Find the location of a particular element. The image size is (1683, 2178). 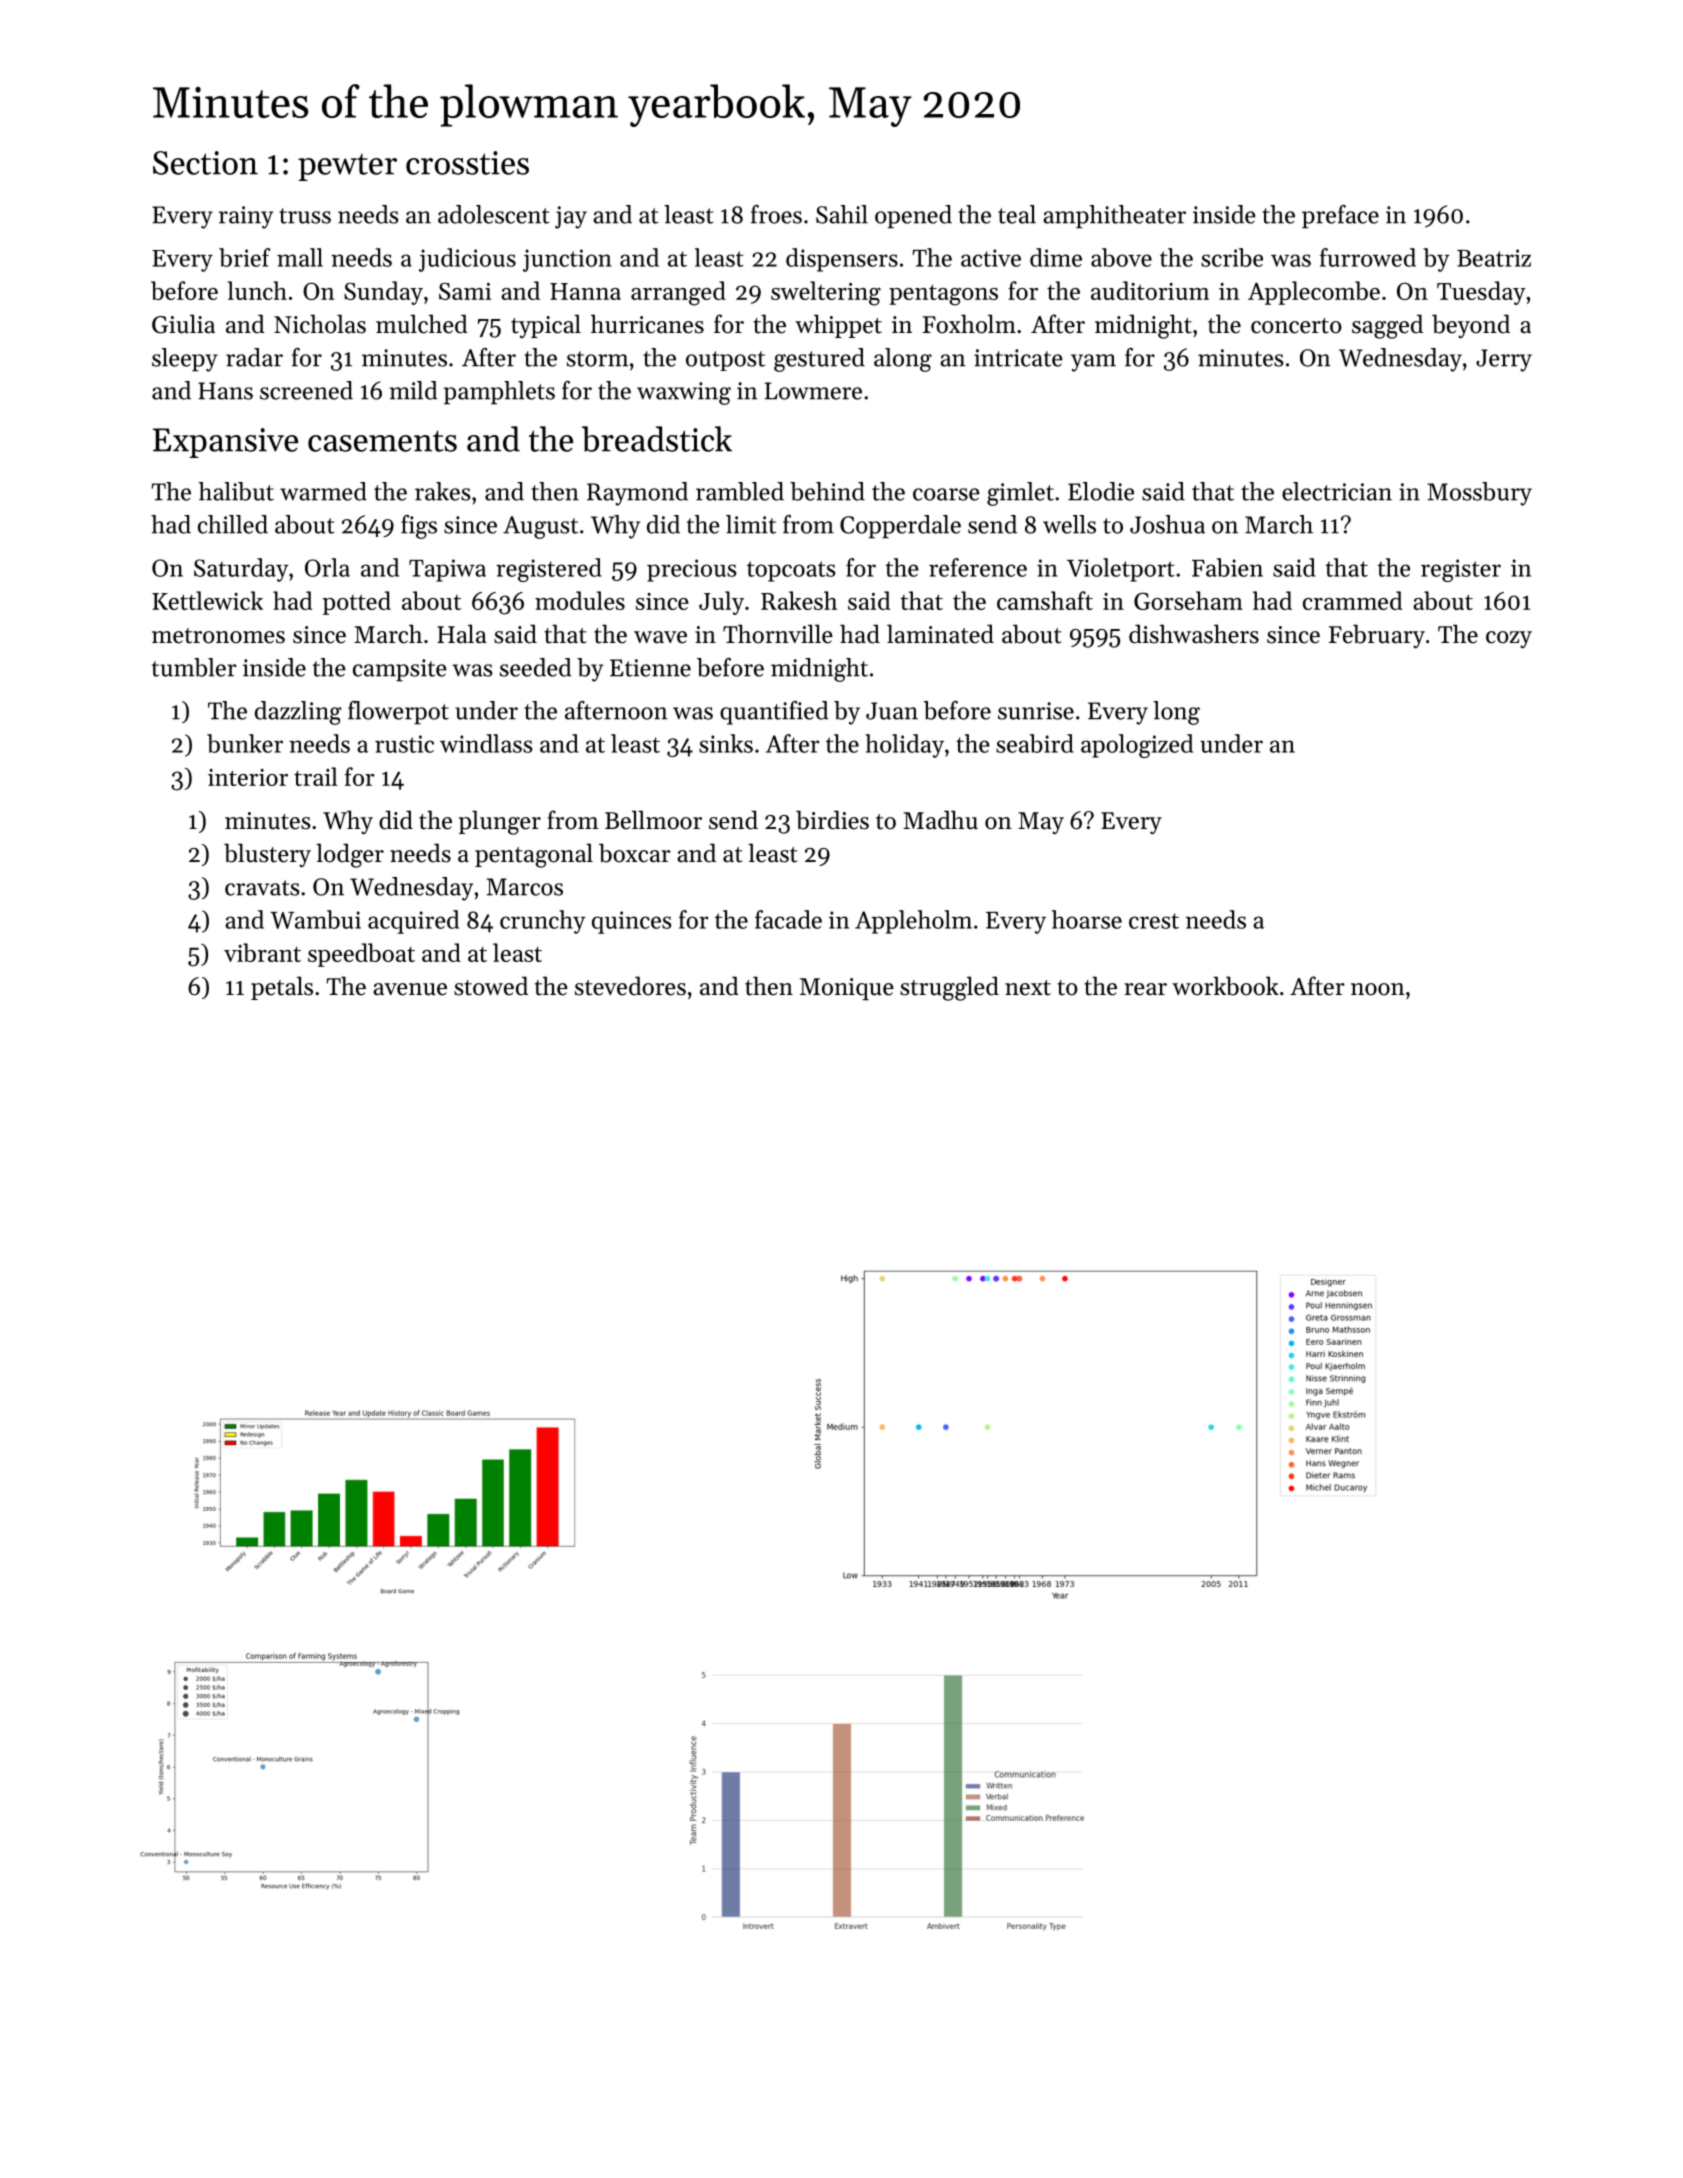

Kettlewick is located at coordinates (207, 600).
